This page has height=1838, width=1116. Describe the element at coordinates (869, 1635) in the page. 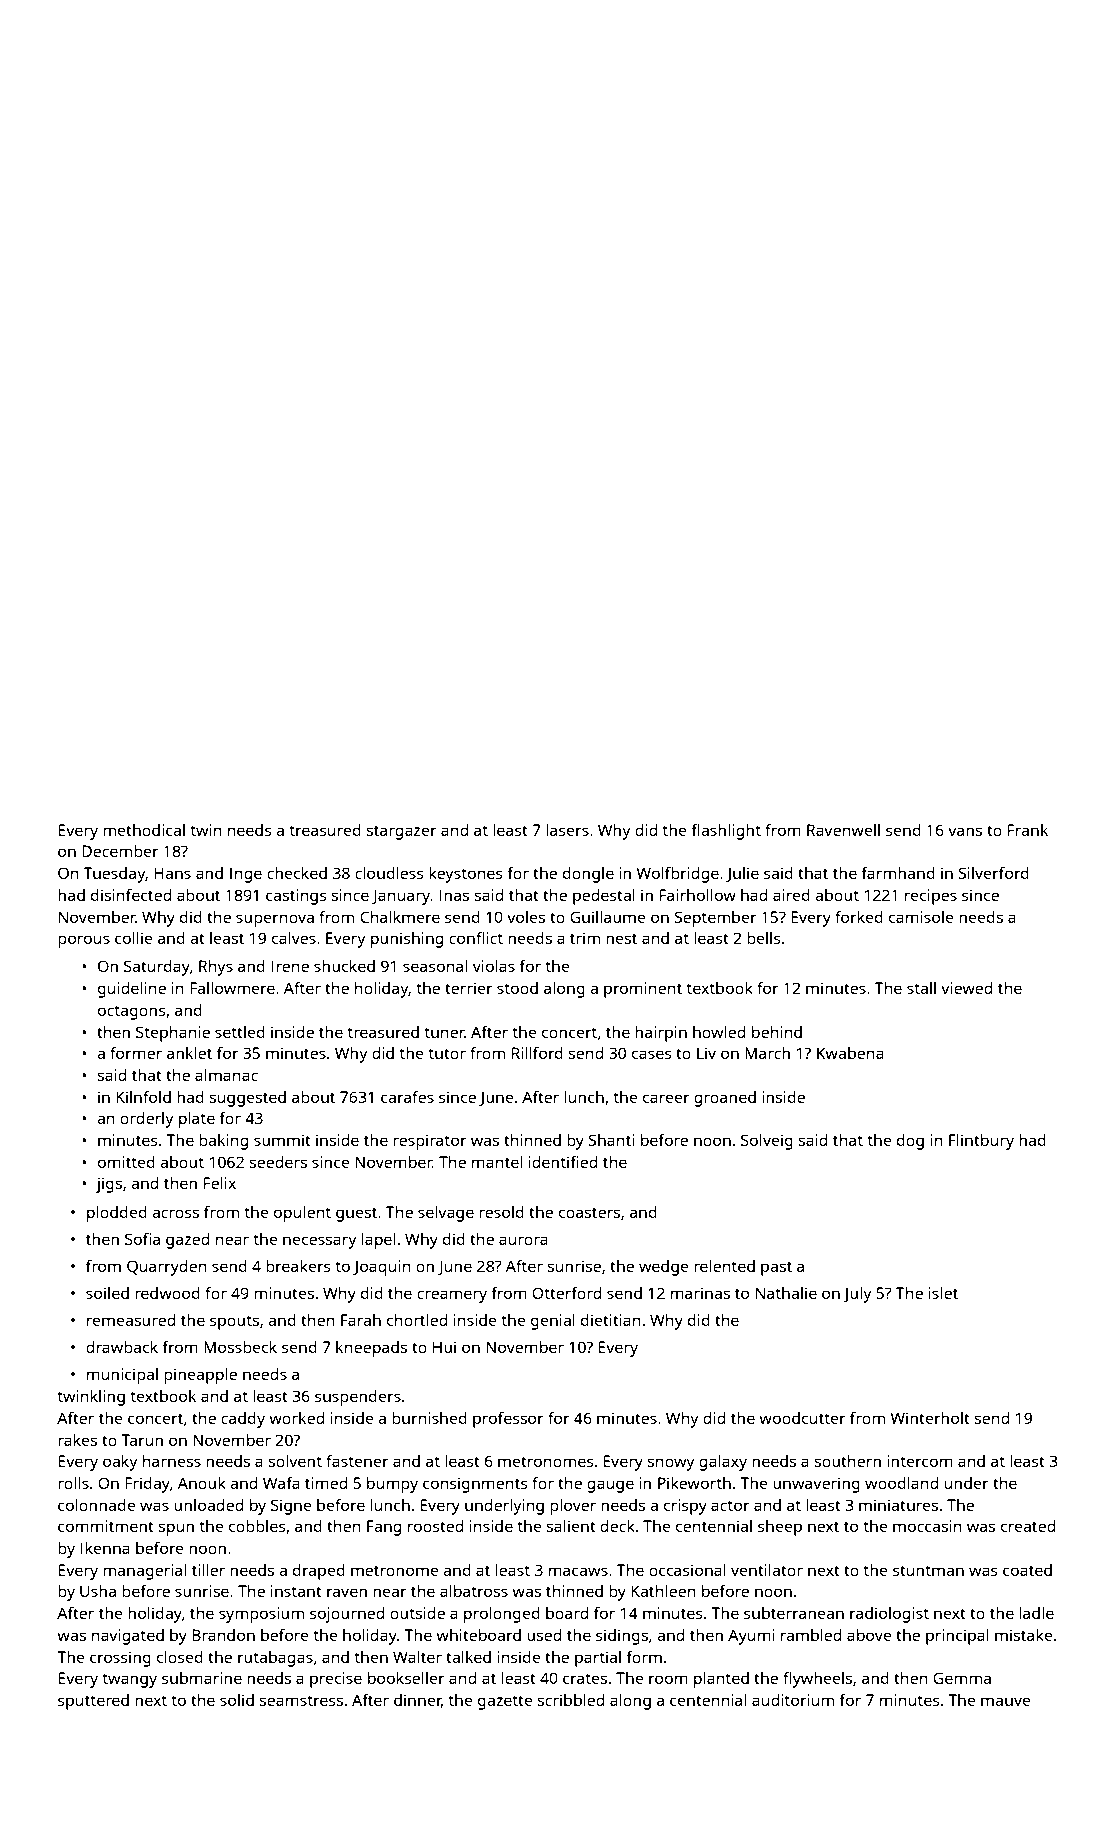

I see `above` at that location.
